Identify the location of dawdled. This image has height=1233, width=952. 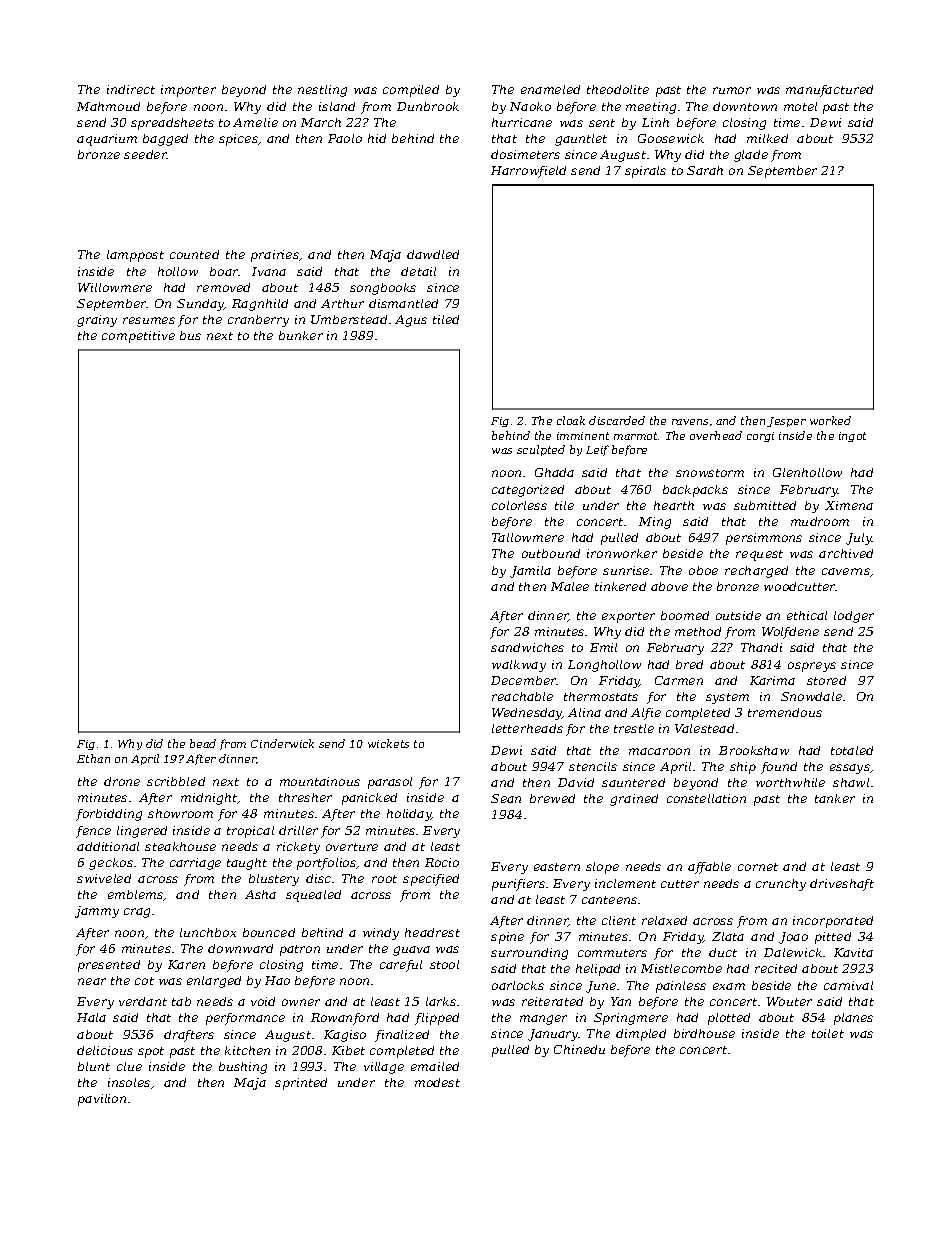
(433, 254).
